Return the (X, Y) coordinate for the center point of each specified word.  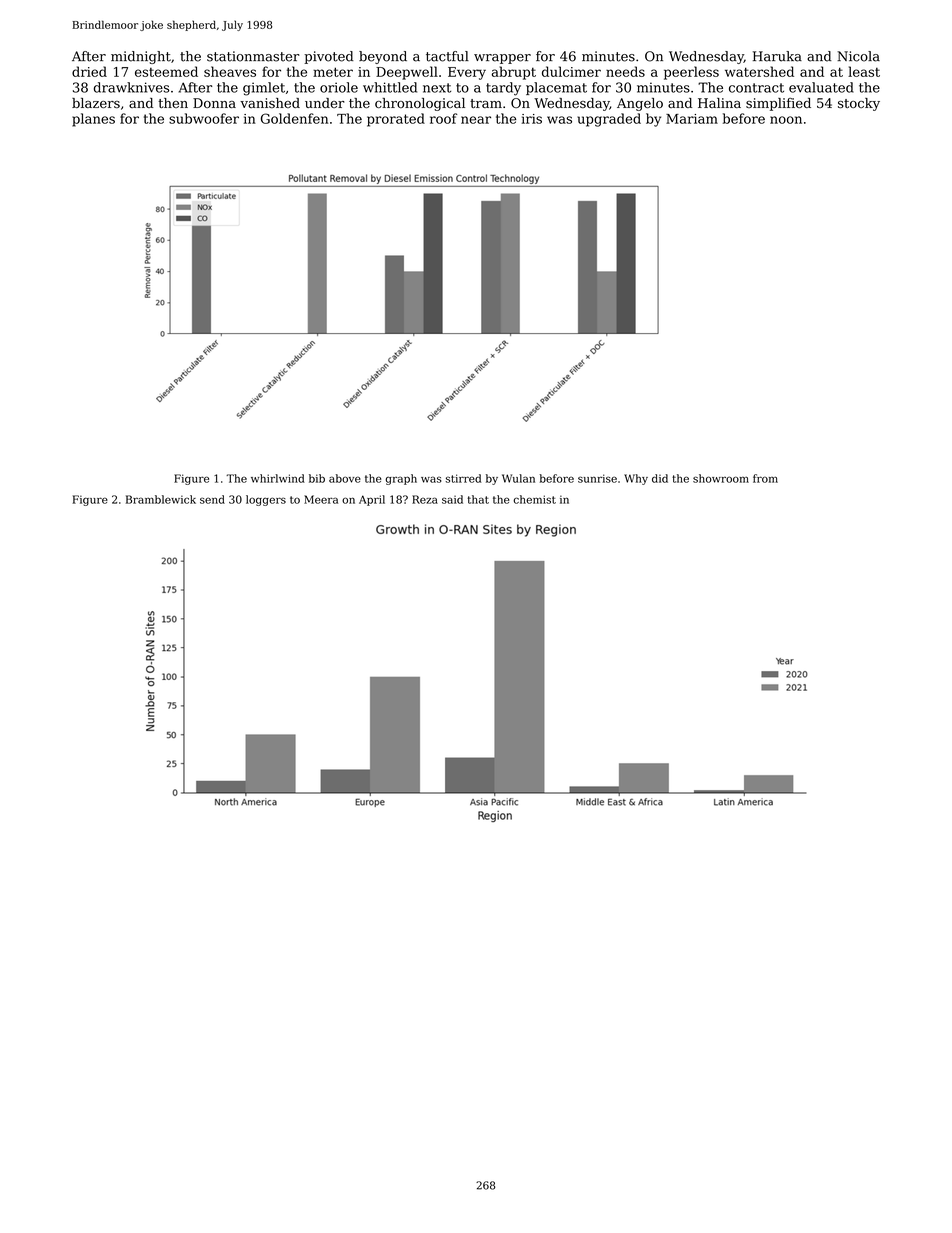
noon (786, 120)
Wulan (518, 478)
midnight (141, 57)
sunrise (597, 478)
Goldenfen (294, 118)
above (345, 478)
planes (93, 120)
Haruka (777, 56)
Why (636, 479)
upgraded (609, 120)
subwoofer (204, 118)
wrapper (502, 59)
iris (532, 119)
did (660, 478)
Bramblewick (161, 499)
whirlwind (278, 478)
